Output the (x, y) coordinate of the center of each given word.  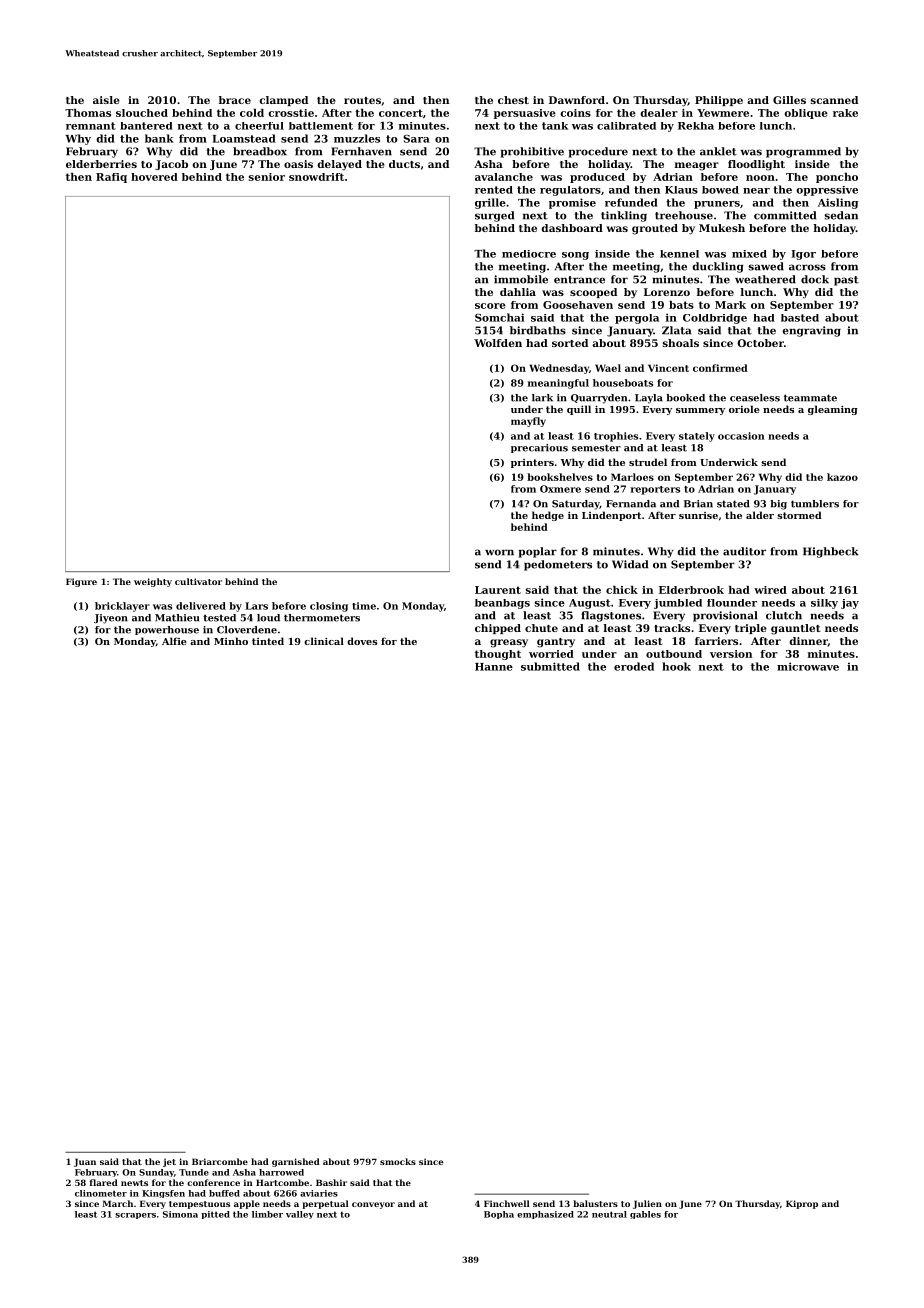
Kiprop (802, 1204)
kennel (679, 254)
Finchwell (507, 1203)
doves (362, 641)
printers (532, 463)
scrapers (135, 1216)
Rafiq (111, 178)
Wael (608, 368)
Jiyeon (111, 619)
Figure (81, 582)
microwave (808, 666)
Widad (630, 564)
